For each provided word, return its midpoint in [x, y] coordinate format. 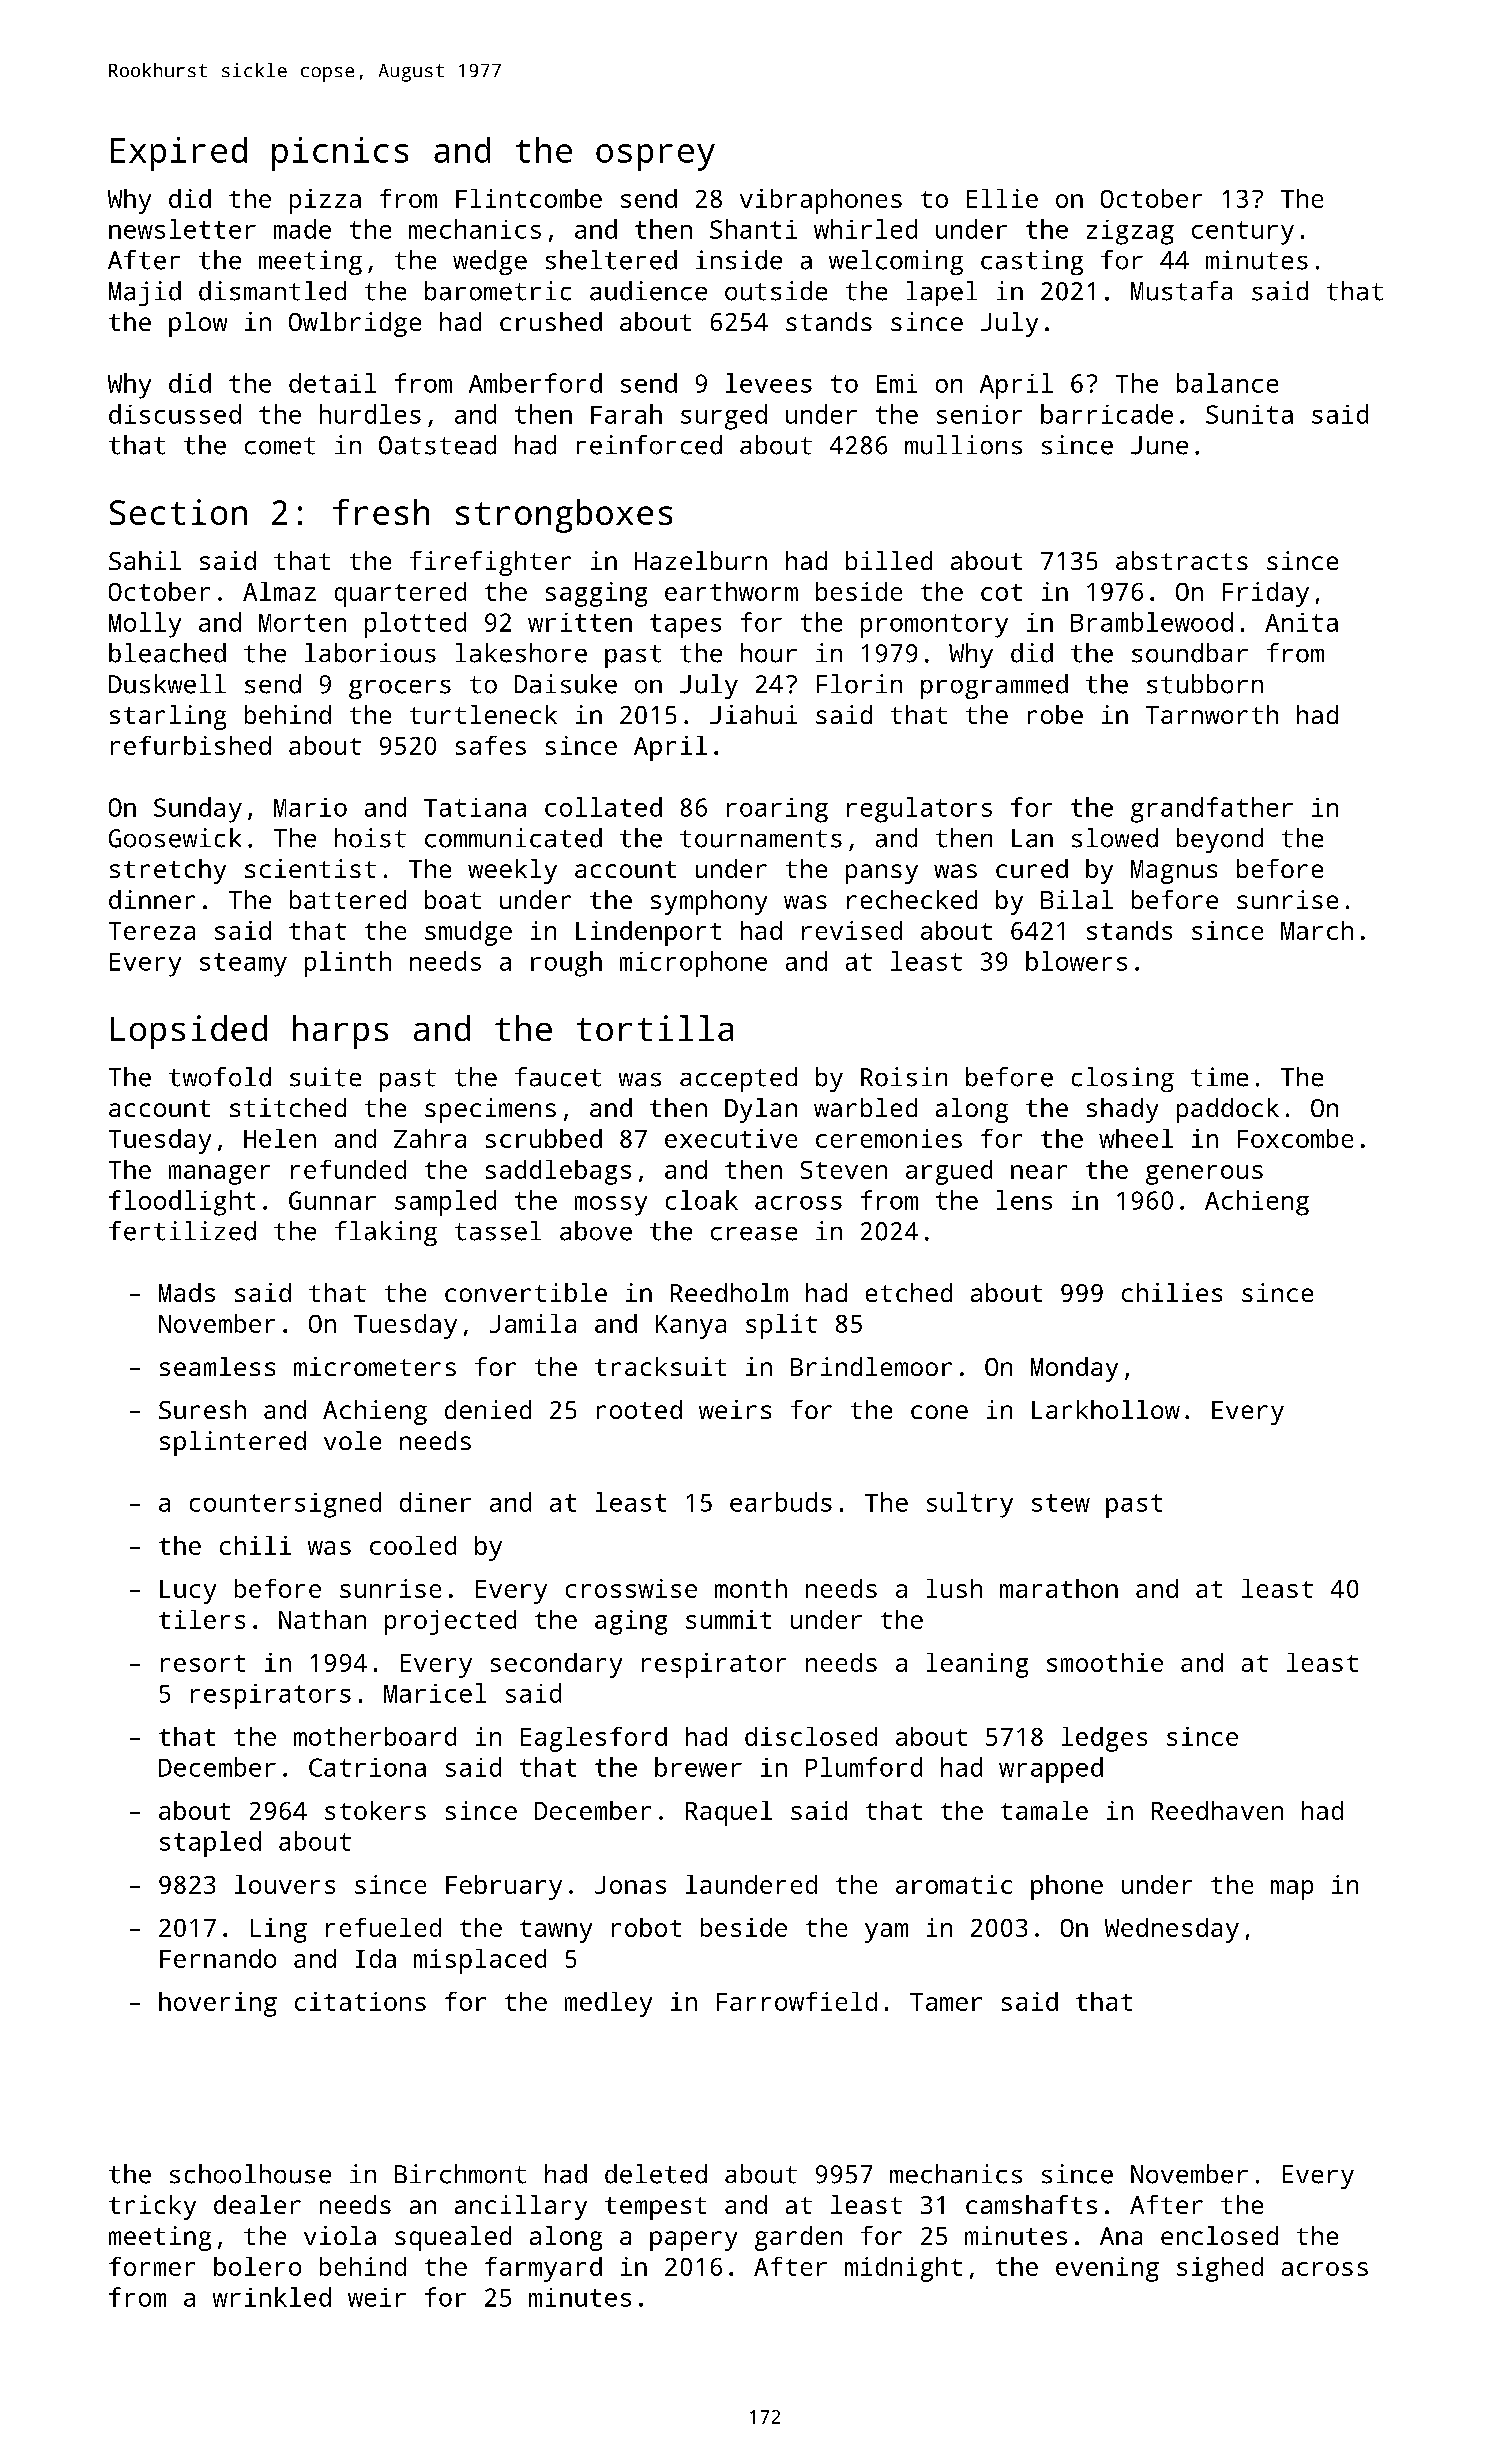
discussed [175, 414]
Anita [1301, 622]
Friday [1266, 594]
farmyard [543, 2269]
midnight [903, 2269]
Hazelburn [701, 560]
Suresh [202, 1409]
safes [491, 745]
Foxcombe [1295, 1138]
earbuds [781, 1502]
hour [769, 653]
